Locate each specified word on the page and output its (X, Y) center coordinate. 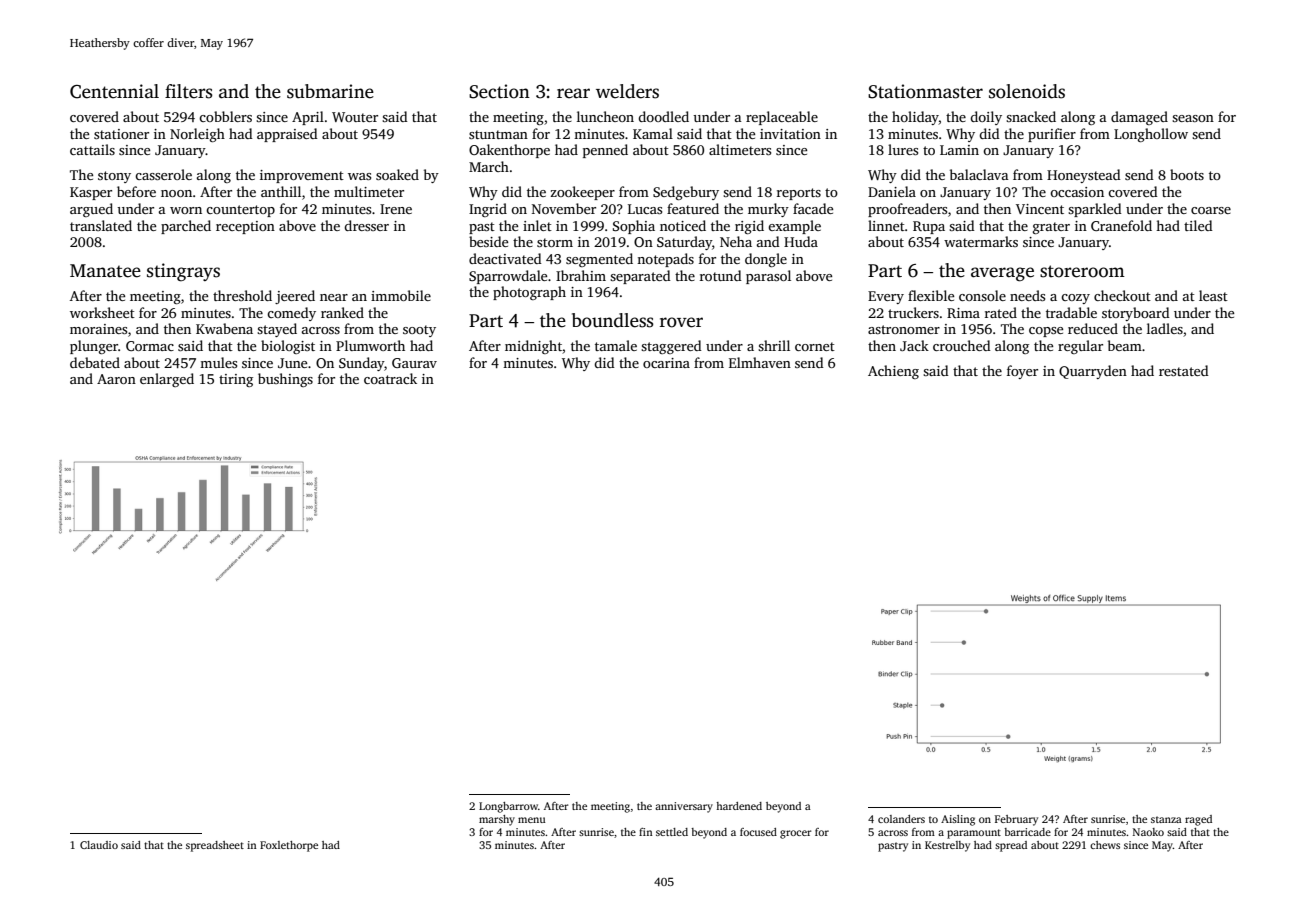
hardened (739, 806)
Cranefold (1121, 225)
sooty (419, 331)
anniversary (684, 807)
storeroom (1082, 271)
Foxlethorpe (289, 846)
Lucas (645, 209)
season (1193, 118)
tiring (236, 380)
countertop (240, 211)
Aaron (116, 379)
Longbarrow (508, 807)
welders (627, 91)
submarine (330, 91)
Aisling (958, 820)
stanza (1166, 819)
